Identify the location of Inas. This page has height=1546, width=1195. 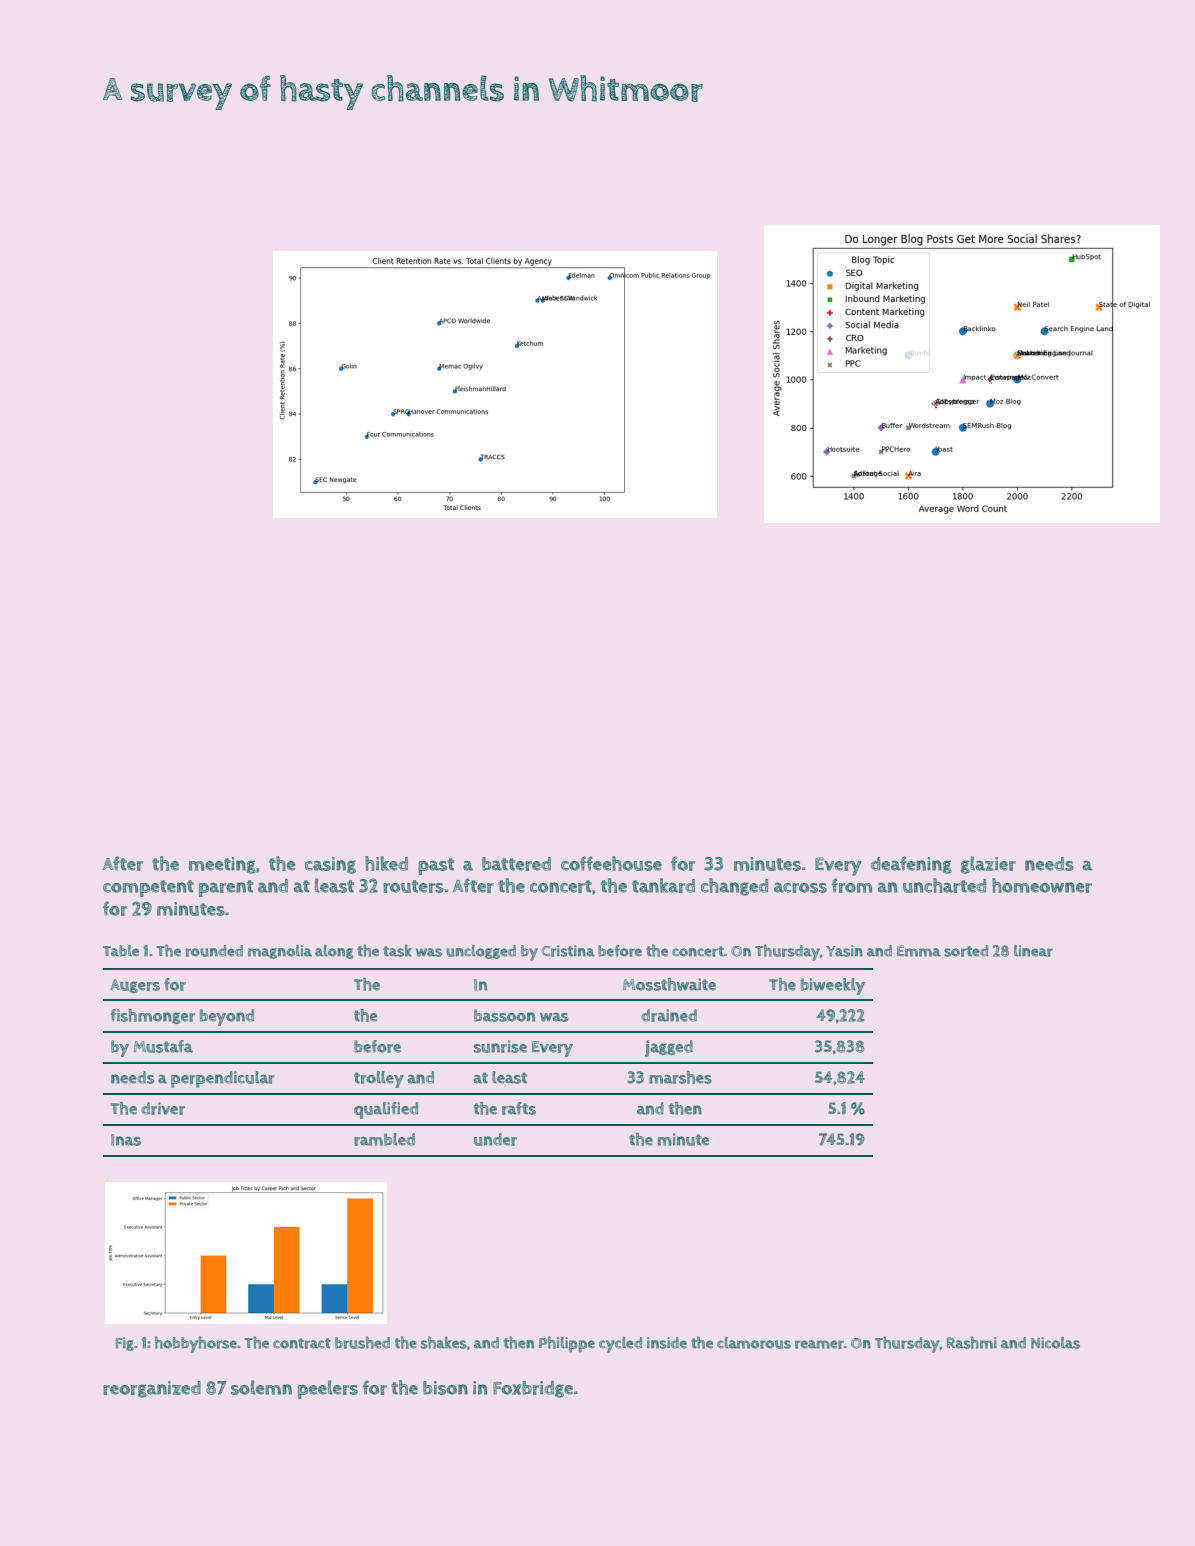
(126, 1140).
